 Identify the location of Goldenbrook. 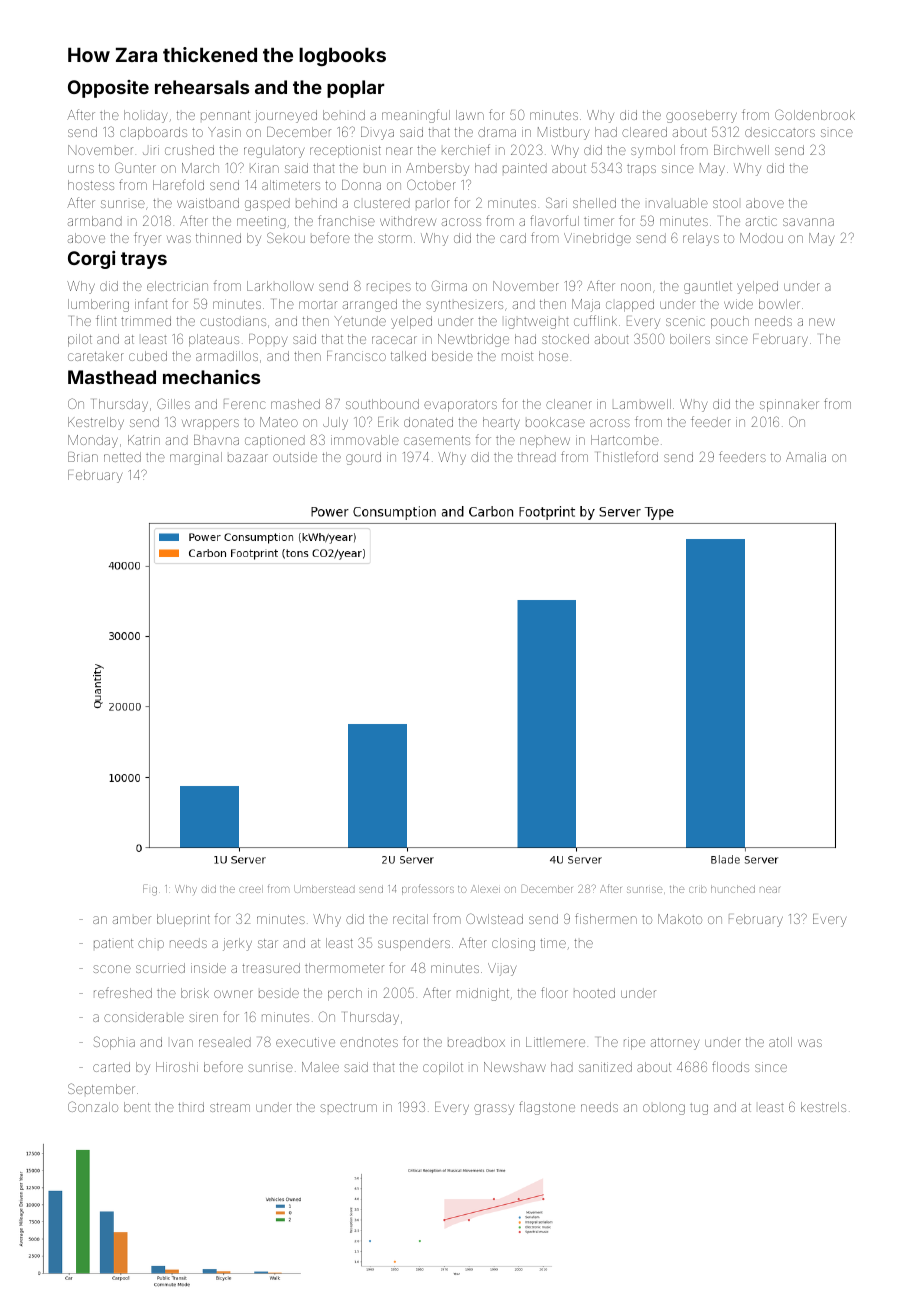
(815, 114).
